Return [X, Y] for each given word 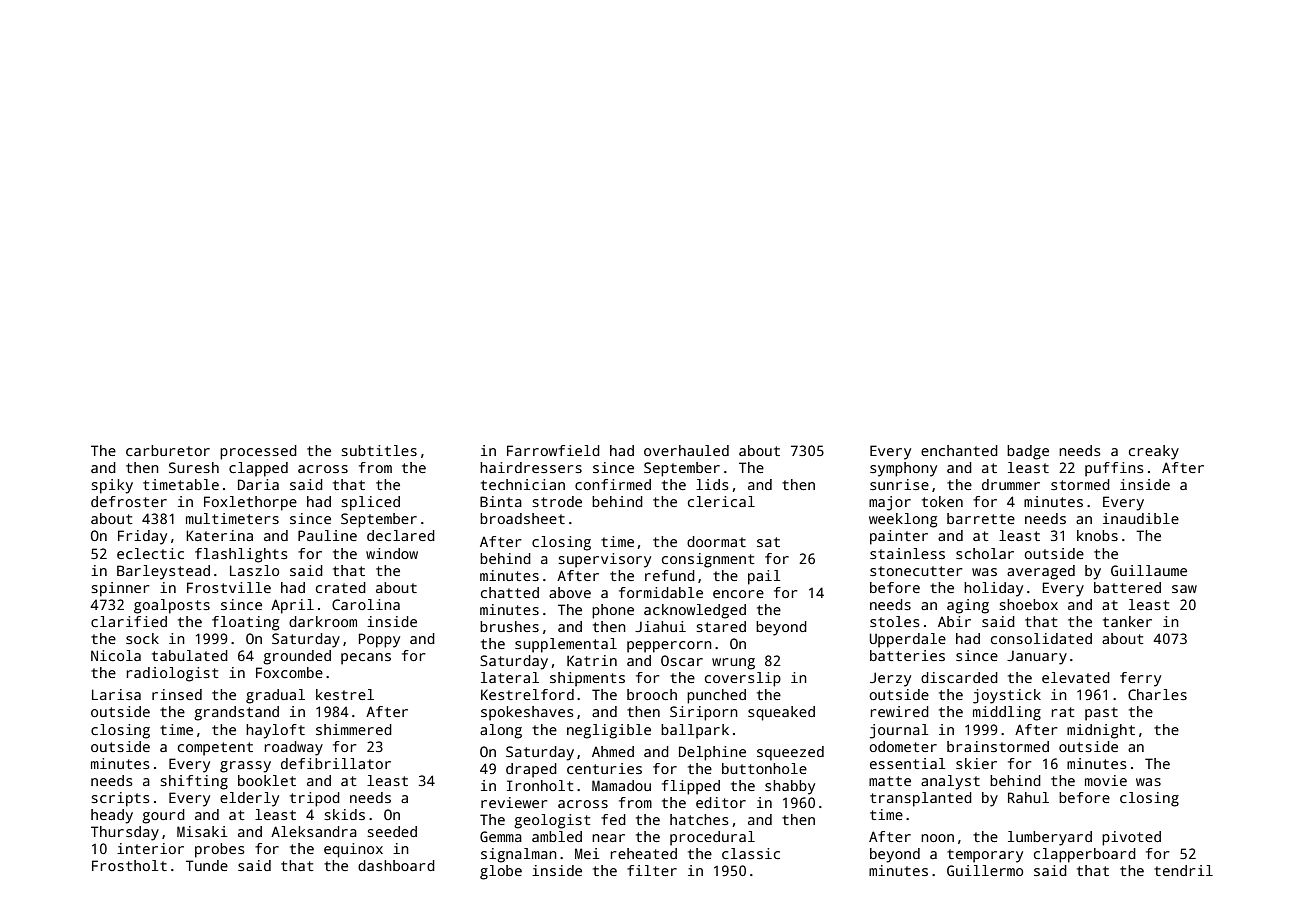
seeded [392, 831]
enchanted [959, 450]
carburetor [168, 450]
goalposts [172, 606]
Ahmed [613, 751]
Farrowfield [553, 450]
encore [738, 594]
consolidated [1041, 638]
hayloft [275, 731]
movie [1106, 780]
